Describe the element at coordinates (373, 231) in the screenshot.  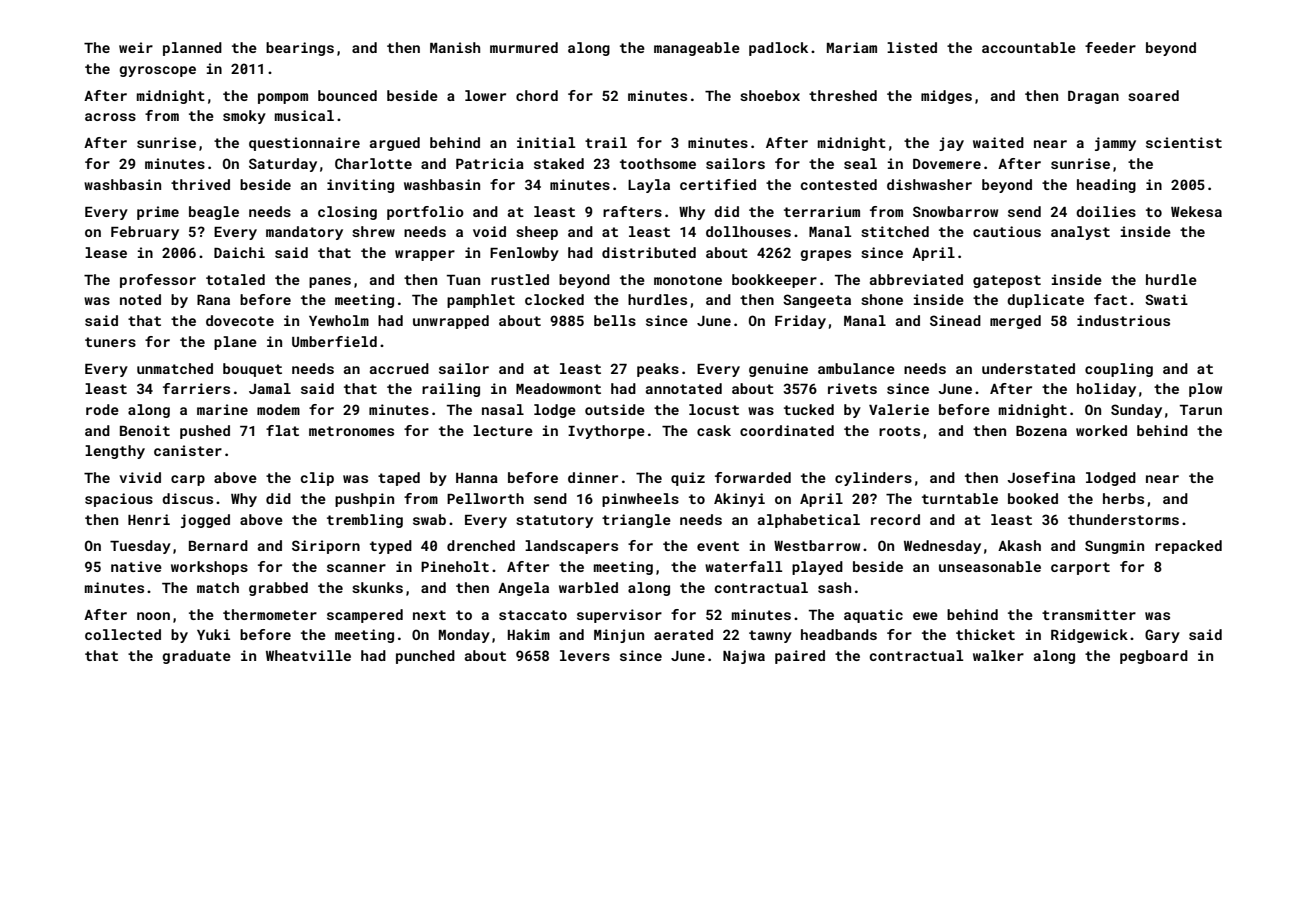
I see `shrew` at that location.
